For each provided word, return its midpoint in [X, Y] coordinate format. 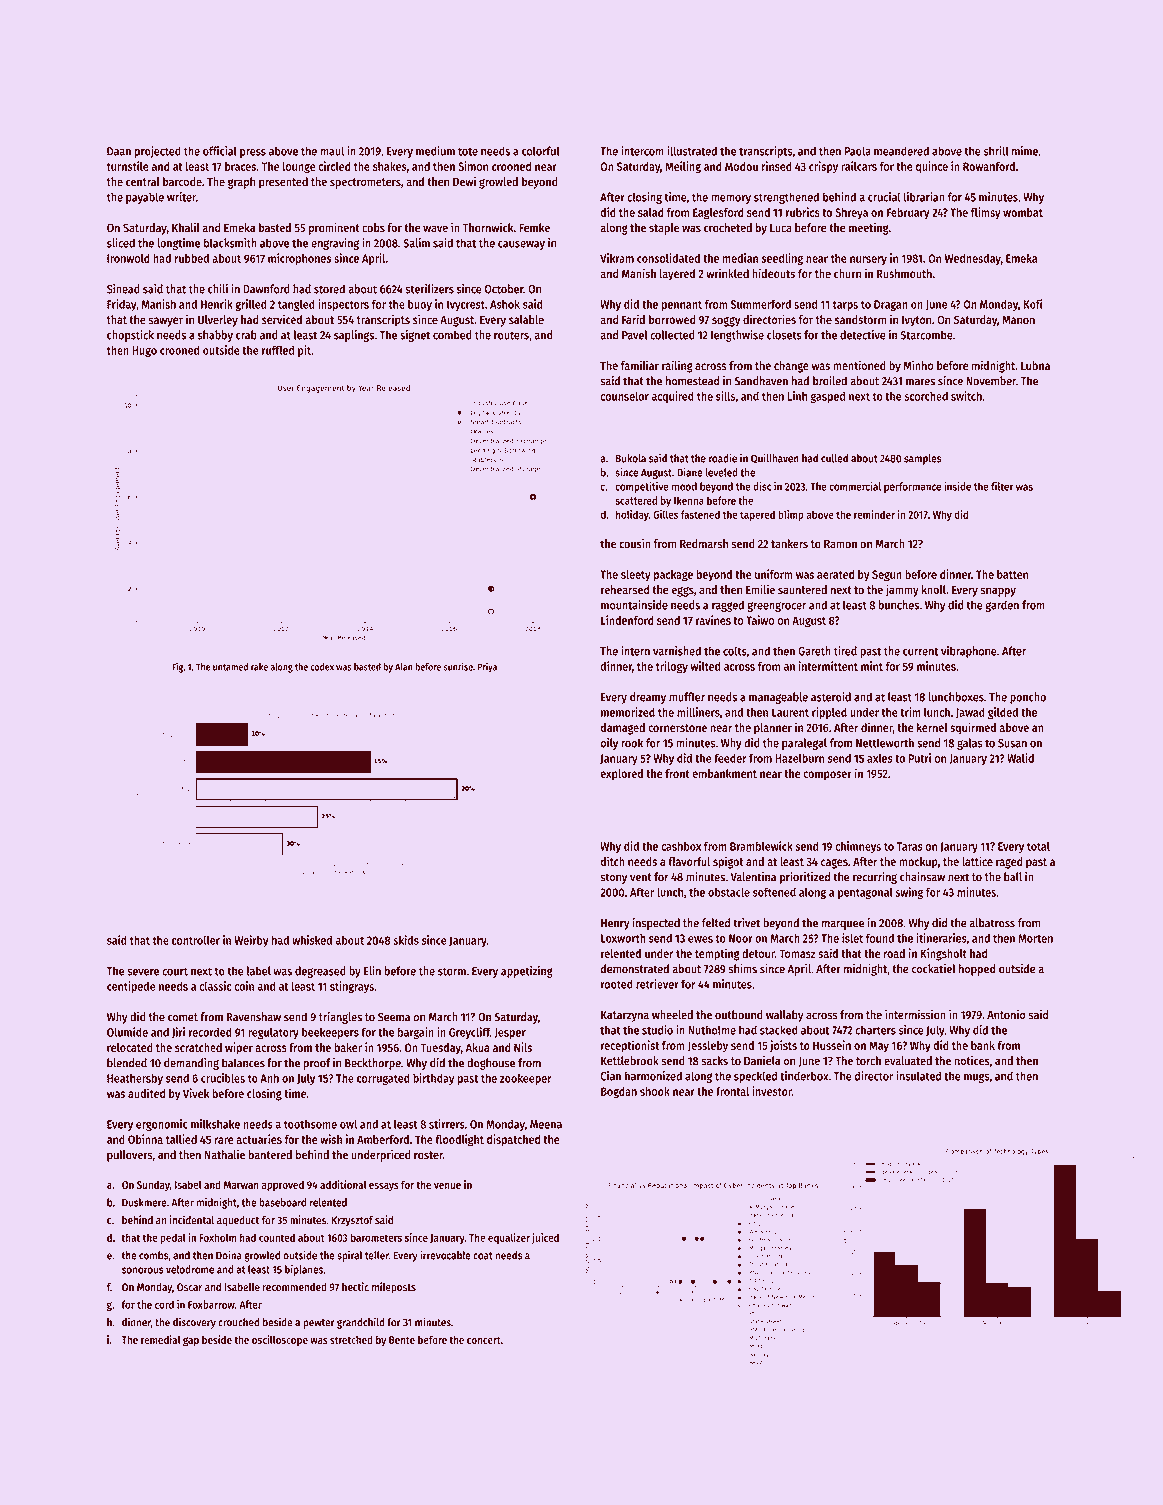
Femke [534, 228]
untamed [230, 667]
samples [922, 459]
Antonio [1006, 1015]
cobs [373, 228]
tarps [845, 306]
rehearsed [625, 590]
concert [484, 1340]
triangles [340, 1018]
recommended [295, 1287]
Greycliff [469, 1033]
